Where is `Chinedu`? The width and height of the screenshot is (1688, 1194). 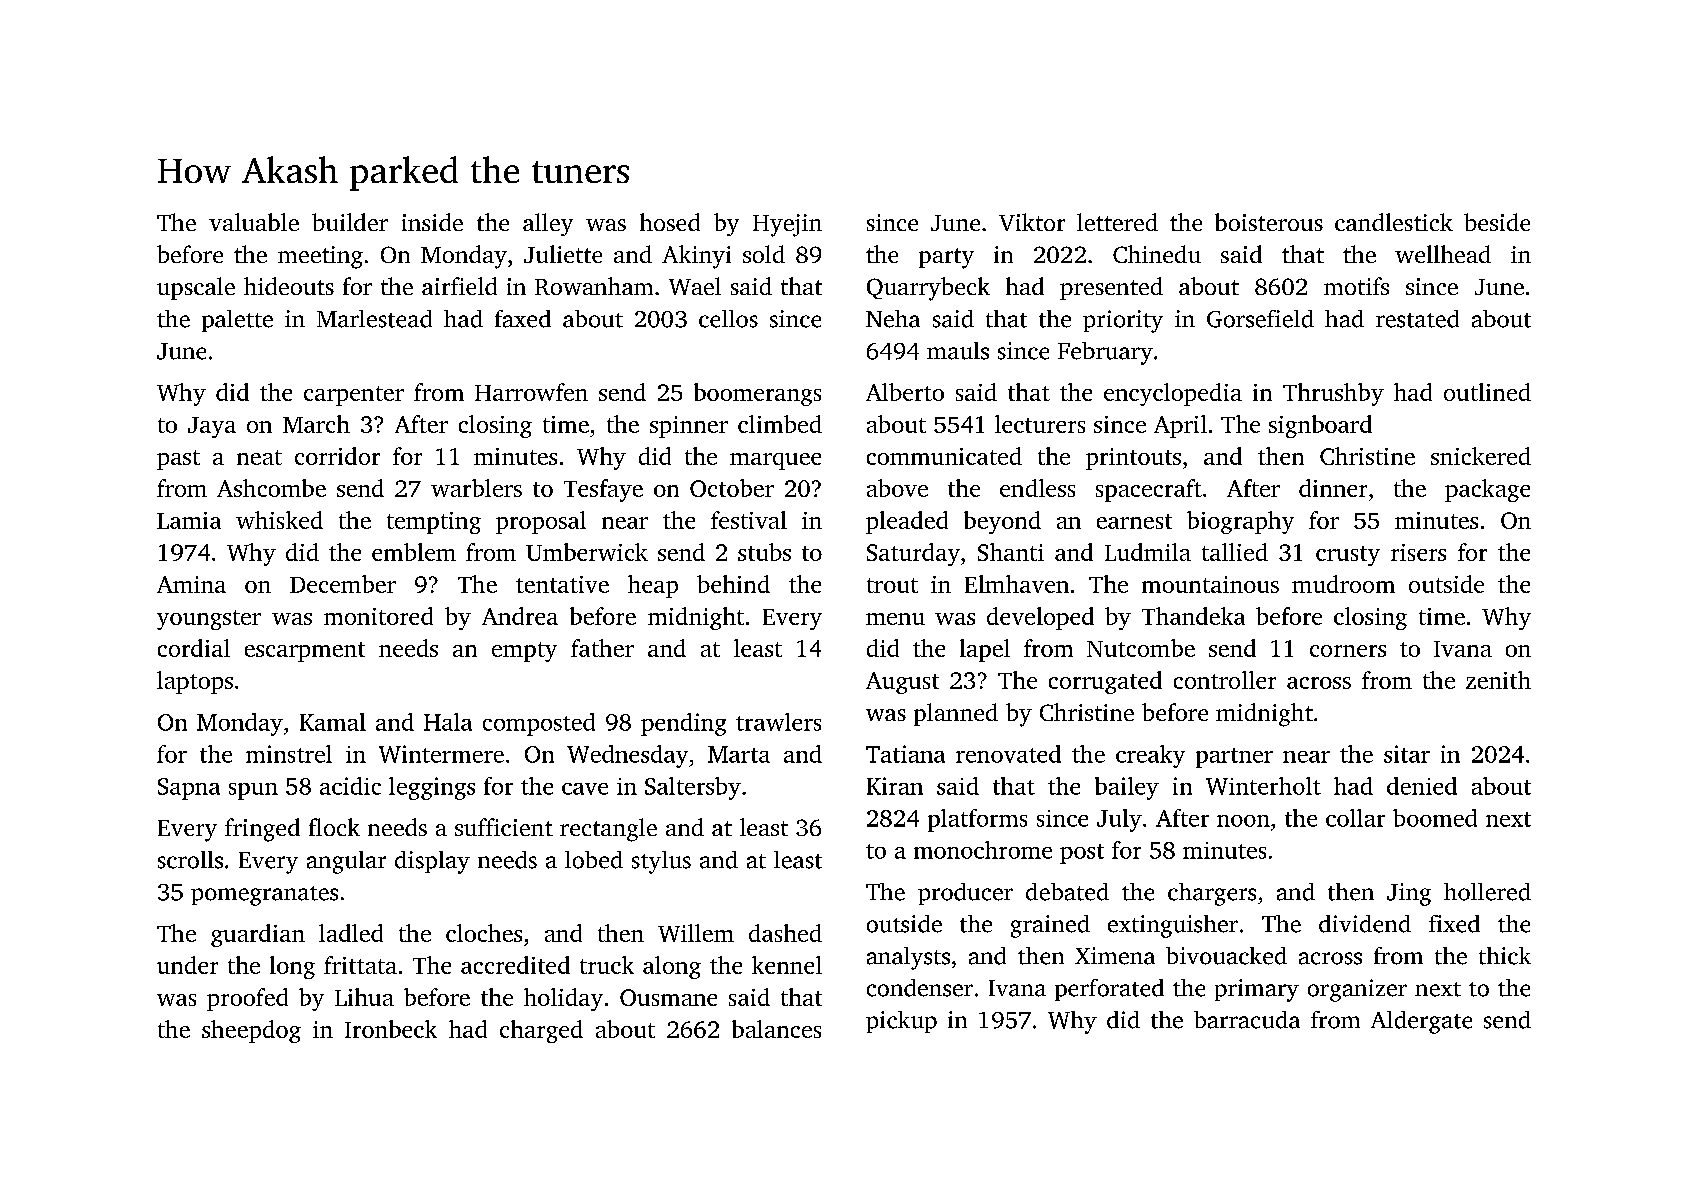
Chinedu is located at coordinates (1157, 254).
